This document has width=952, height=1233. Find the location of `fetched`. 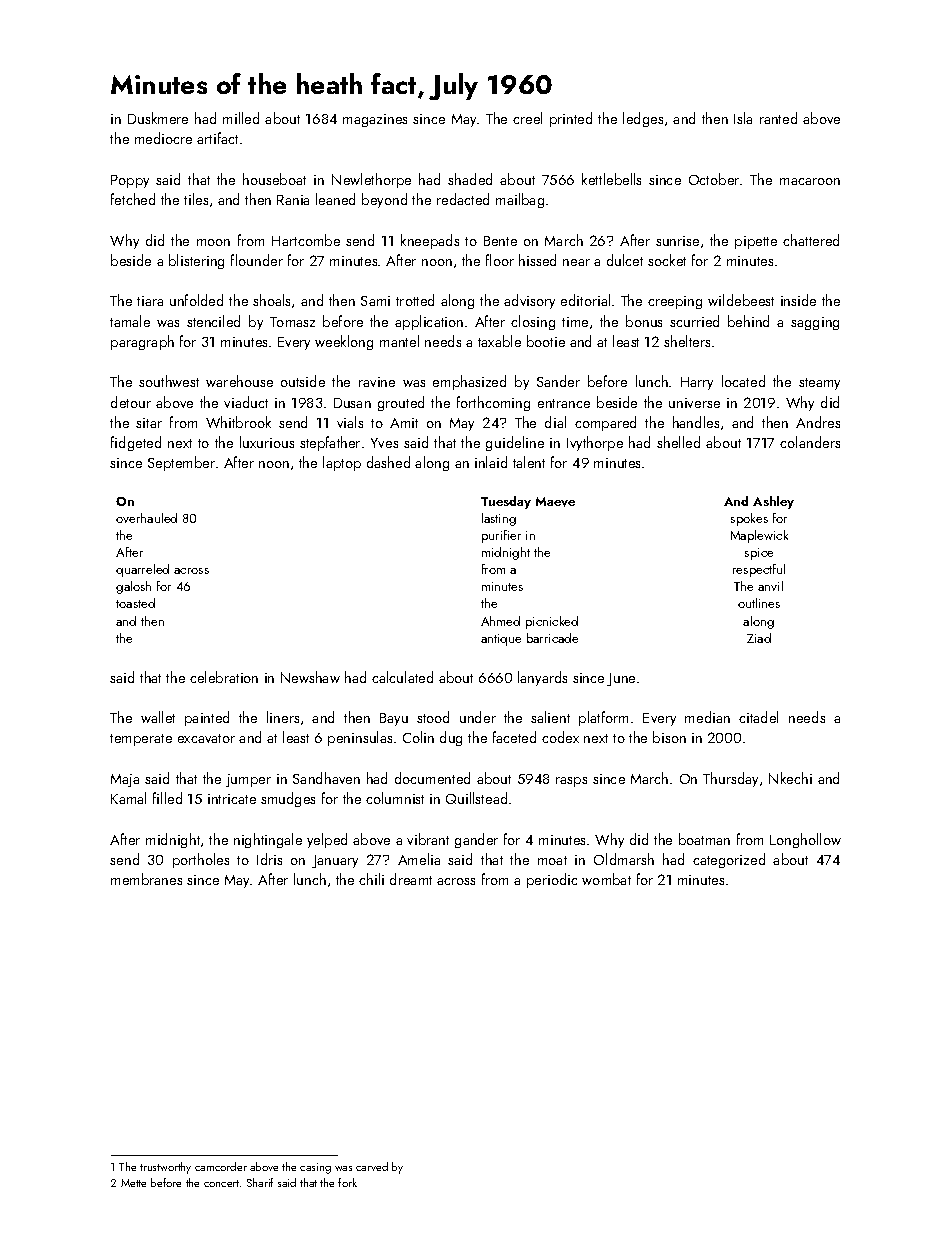

fetched is located at coordinates (133, 199).
